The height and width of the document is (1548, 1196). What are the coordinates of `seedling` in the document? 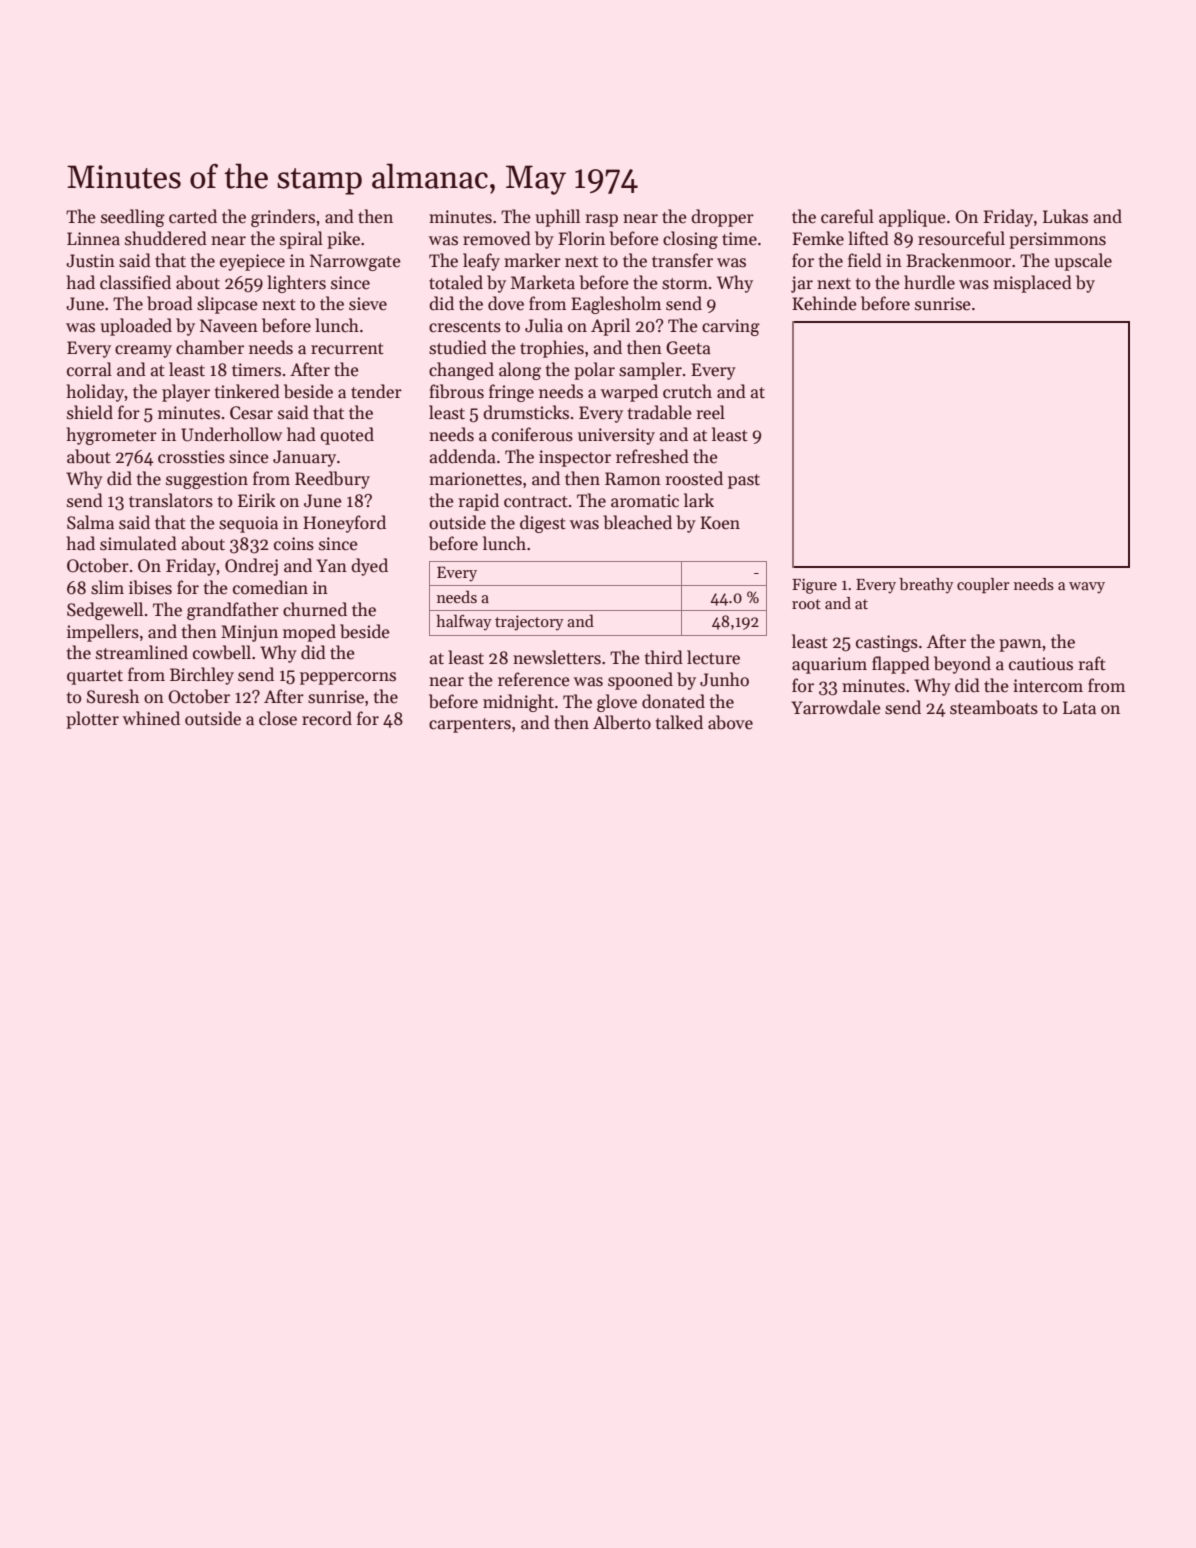 It's located at (133, 218).
